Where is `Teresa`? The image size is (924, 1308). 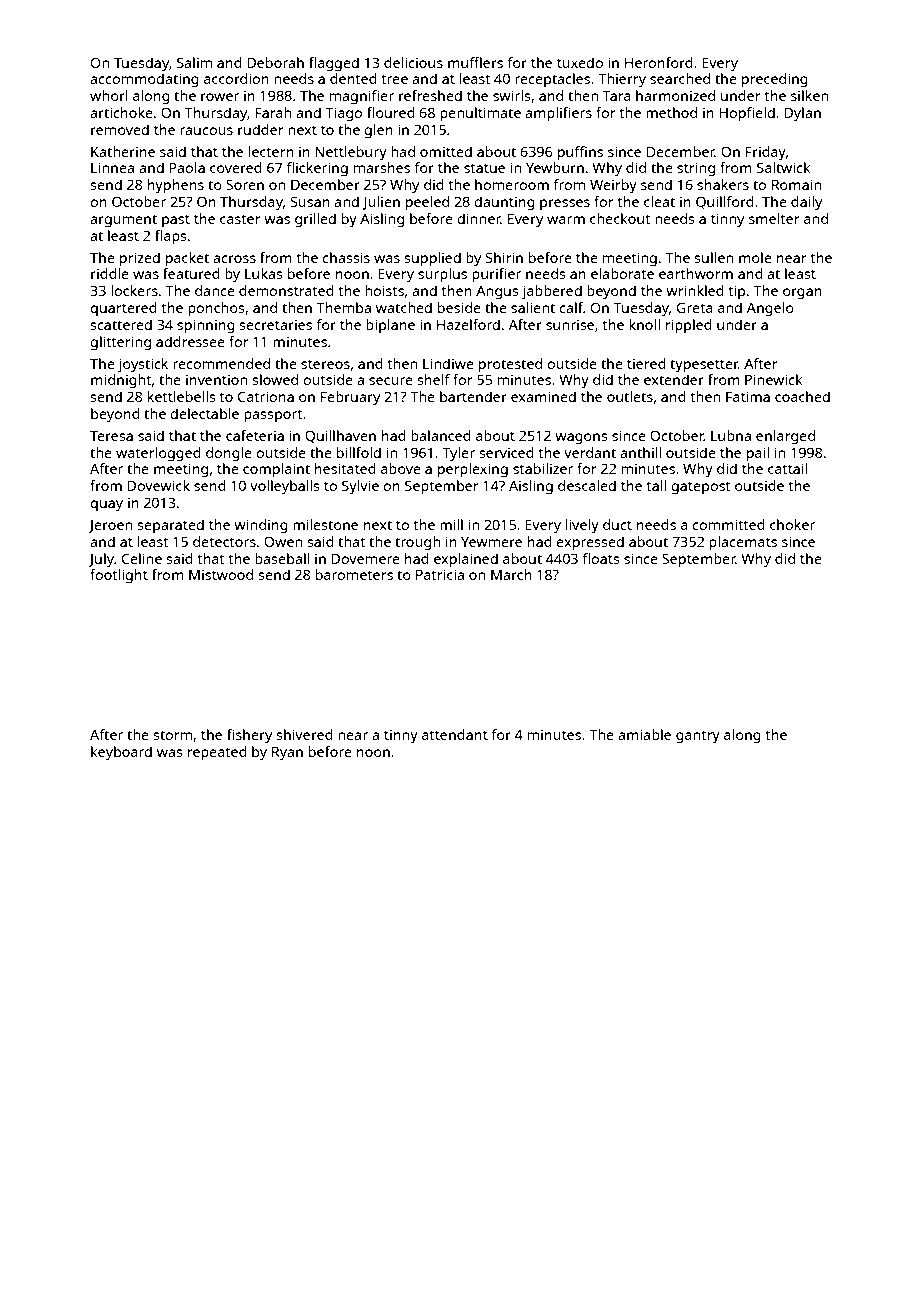
Teresa is located at coordinates (111, 435).
